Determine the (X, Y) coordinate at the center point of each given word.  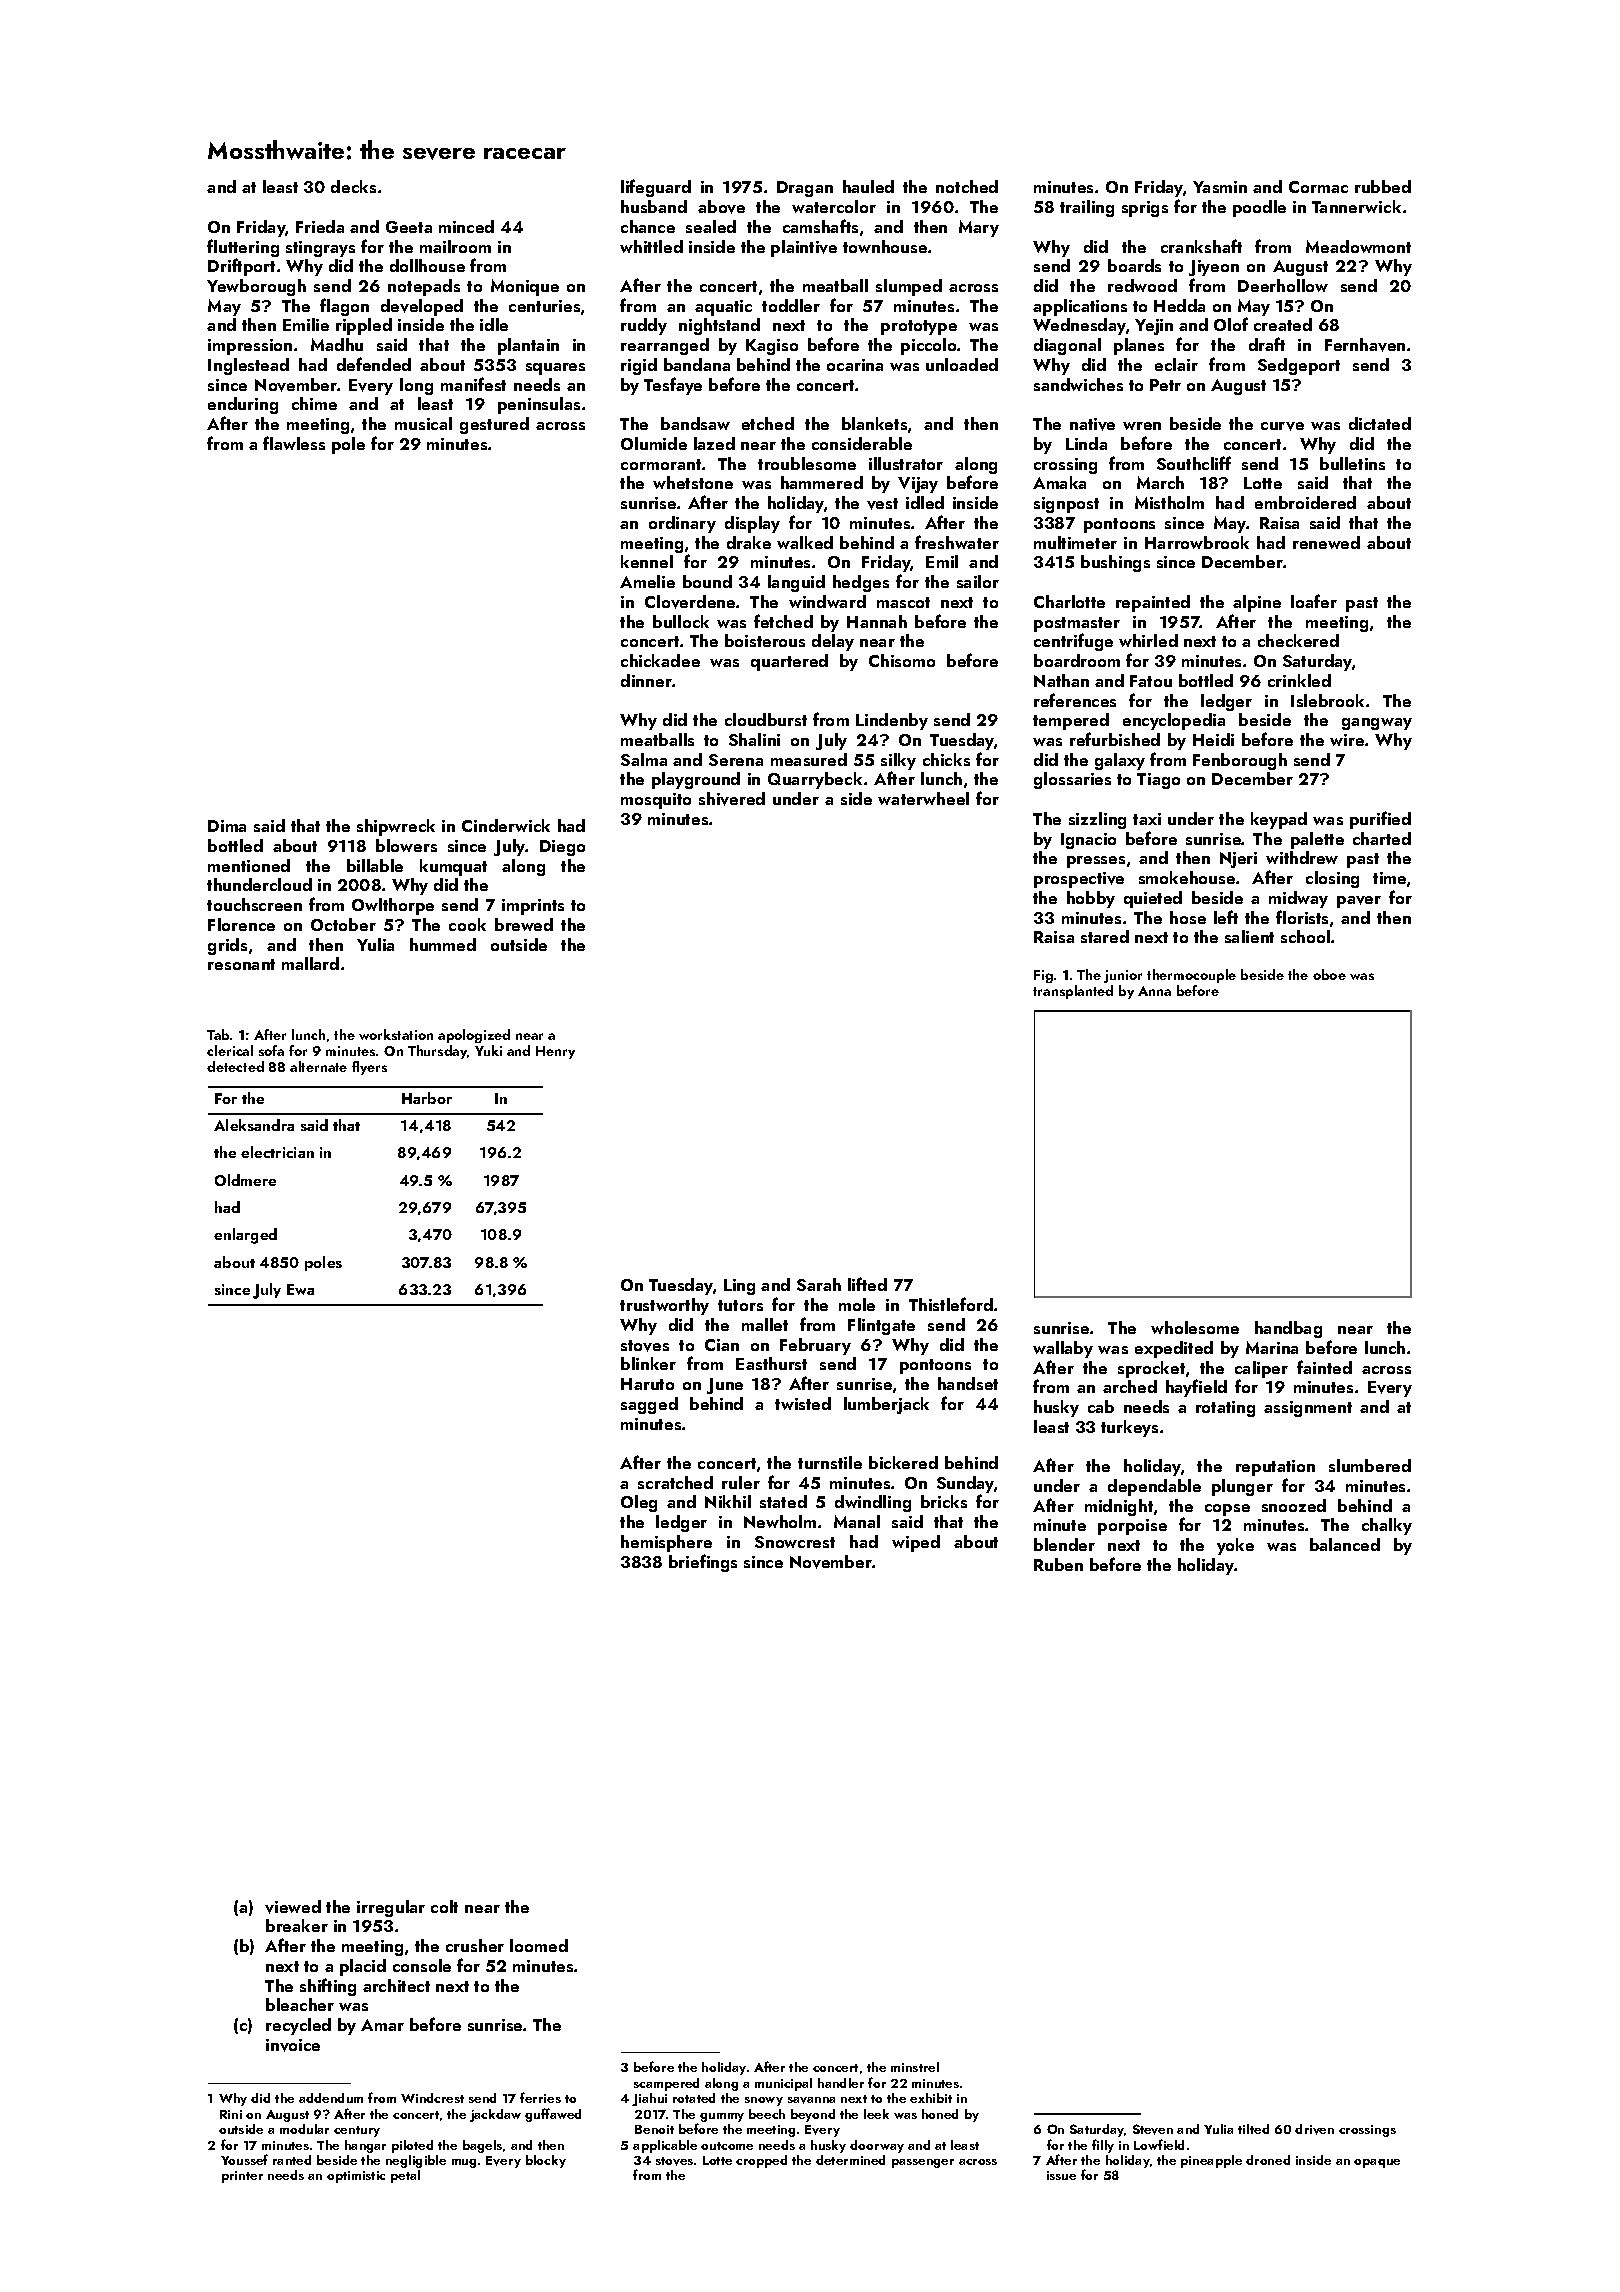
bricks (944, 1501)
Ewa (300, 1289)
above (721, 207)
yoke (1235, 1546)
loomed (539, 1945)
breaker (297, 1925)
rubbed (1383, 186)
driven (1314, 2129)
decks (353, 186)
